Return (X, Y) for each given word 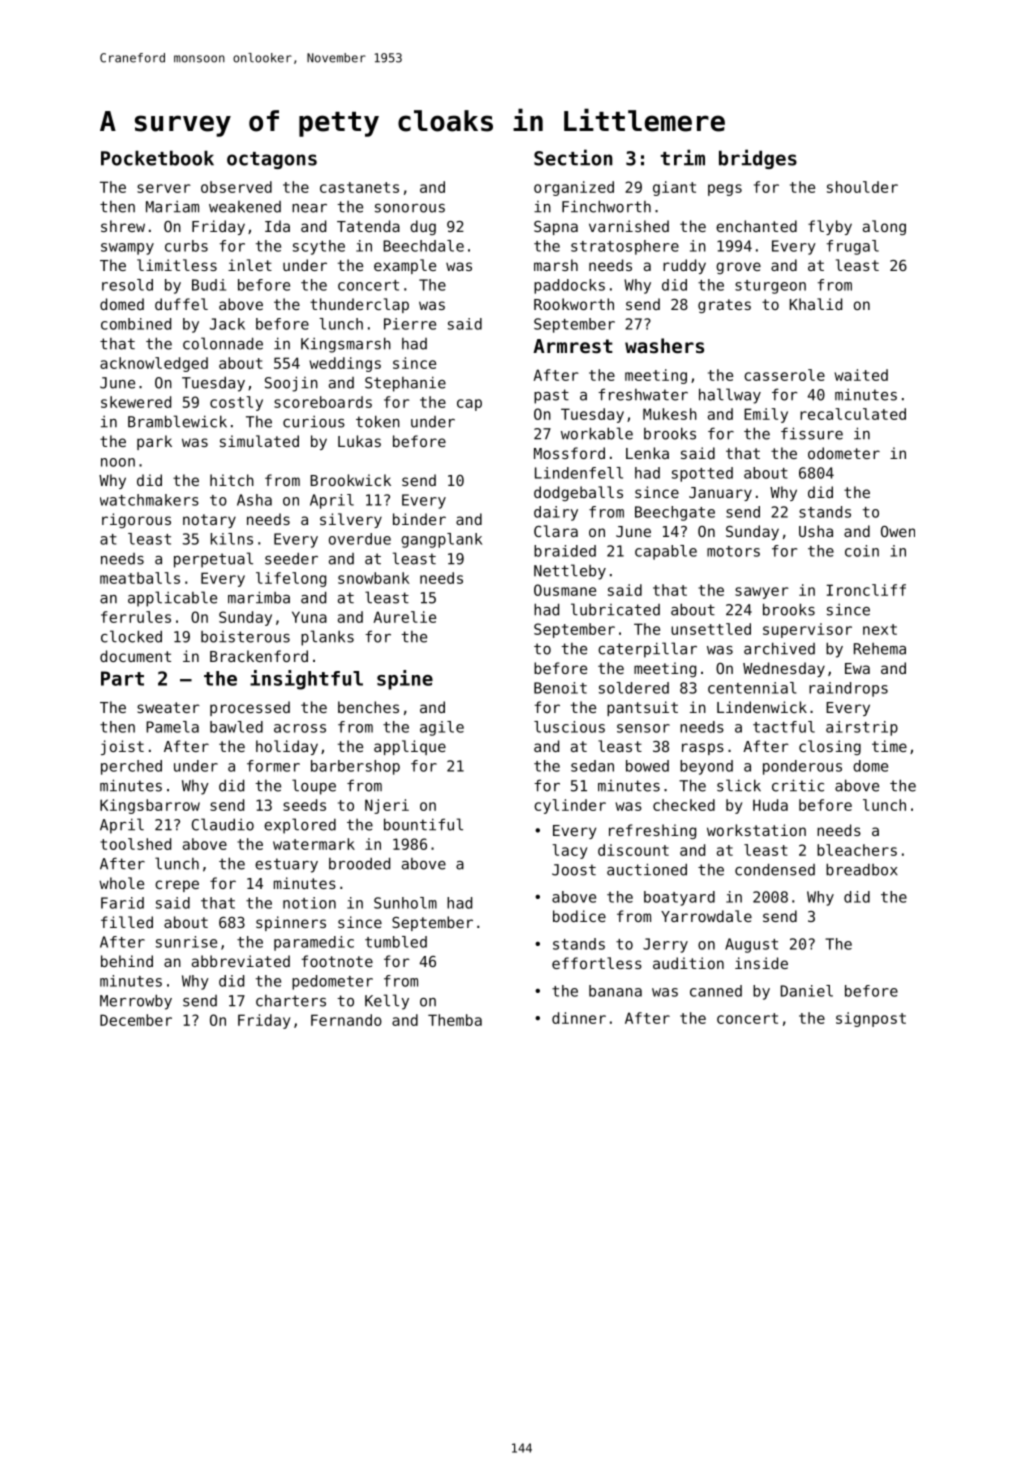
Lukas (359, 441)
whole (121, 883)
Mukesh (670, 414)
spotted (702, 474)
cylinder (570, 806)
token (378, 421)
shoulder (862, 187)
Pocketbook (157, 158)
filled (127, 922)
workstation (756, 830)
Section (573, 157)
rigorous (136, 520)
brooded (359, 863)
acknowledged (154, 364)
